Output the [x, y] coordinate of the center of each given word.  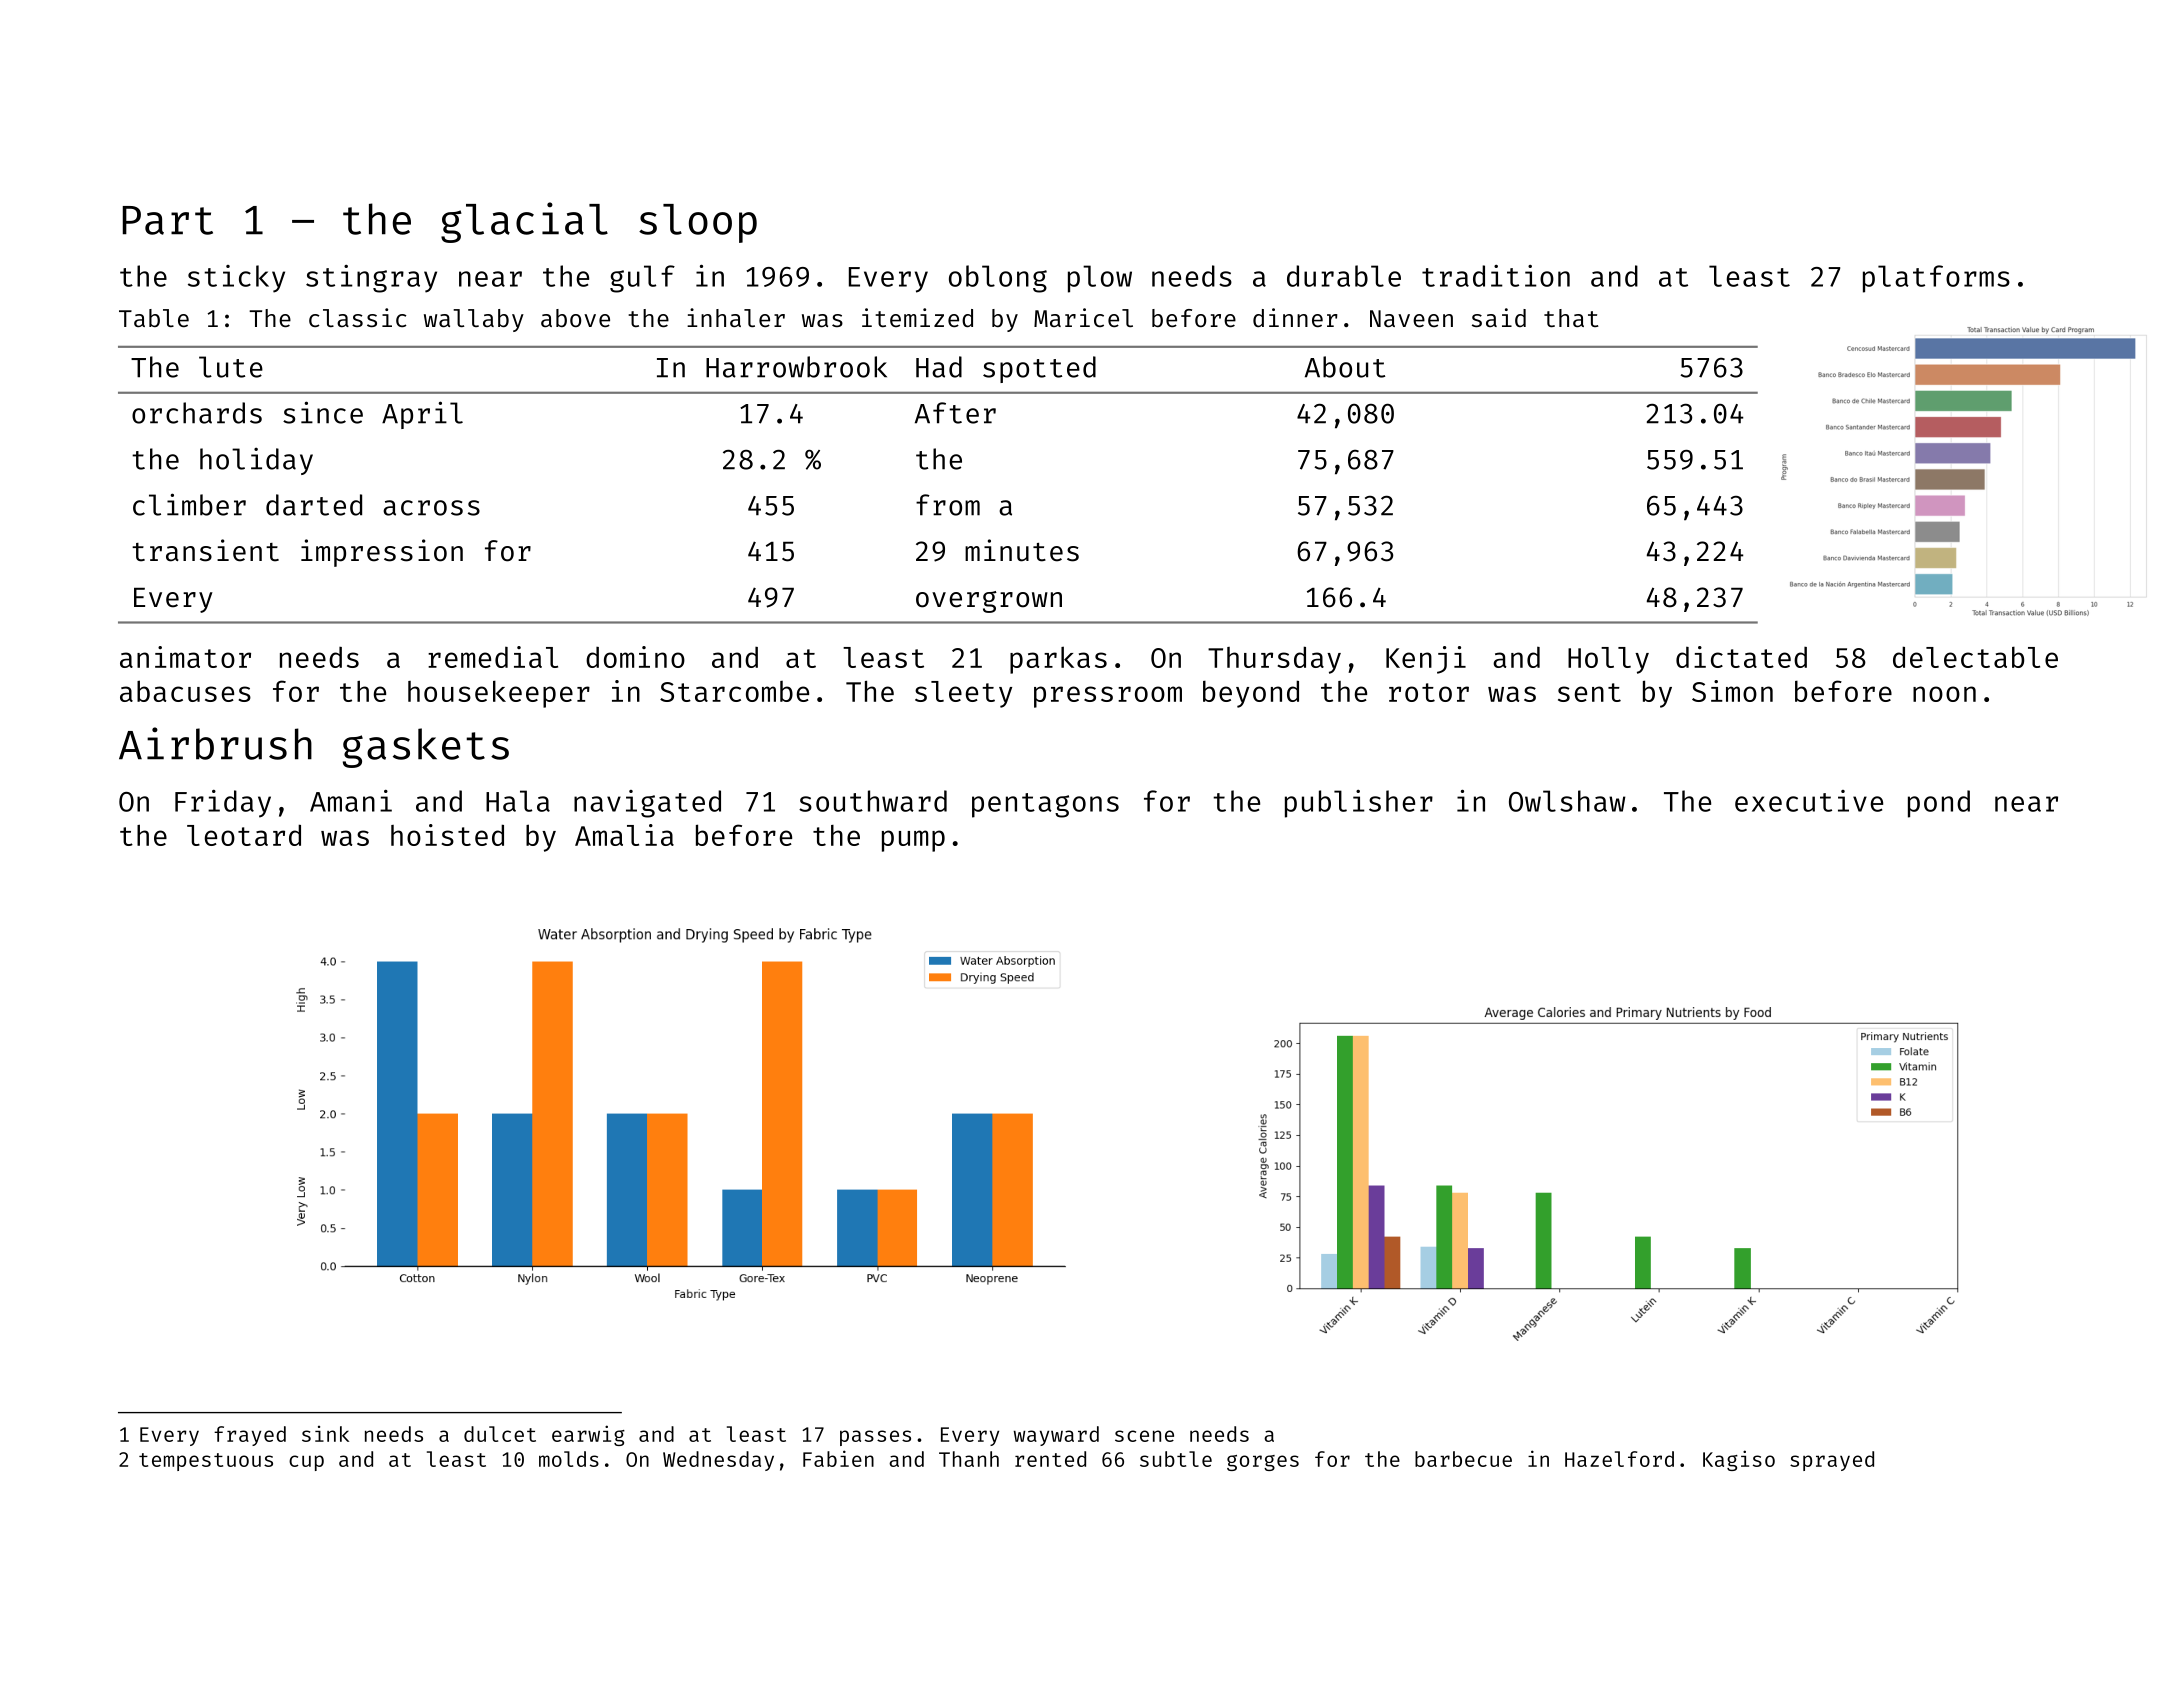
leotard [244, 835]
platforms [1936, 279]
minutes [1022, 550]
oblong [998, 279]
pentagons [1045, 805]
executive [1809, 801]
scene [1144, 1436]
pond [1939, 804]
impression [382, 553]
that [1571, 318]
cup [306, 1463]
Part [168, 220]
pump [913, 841]
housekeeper [499, 694]
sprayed [1832, 1461]
